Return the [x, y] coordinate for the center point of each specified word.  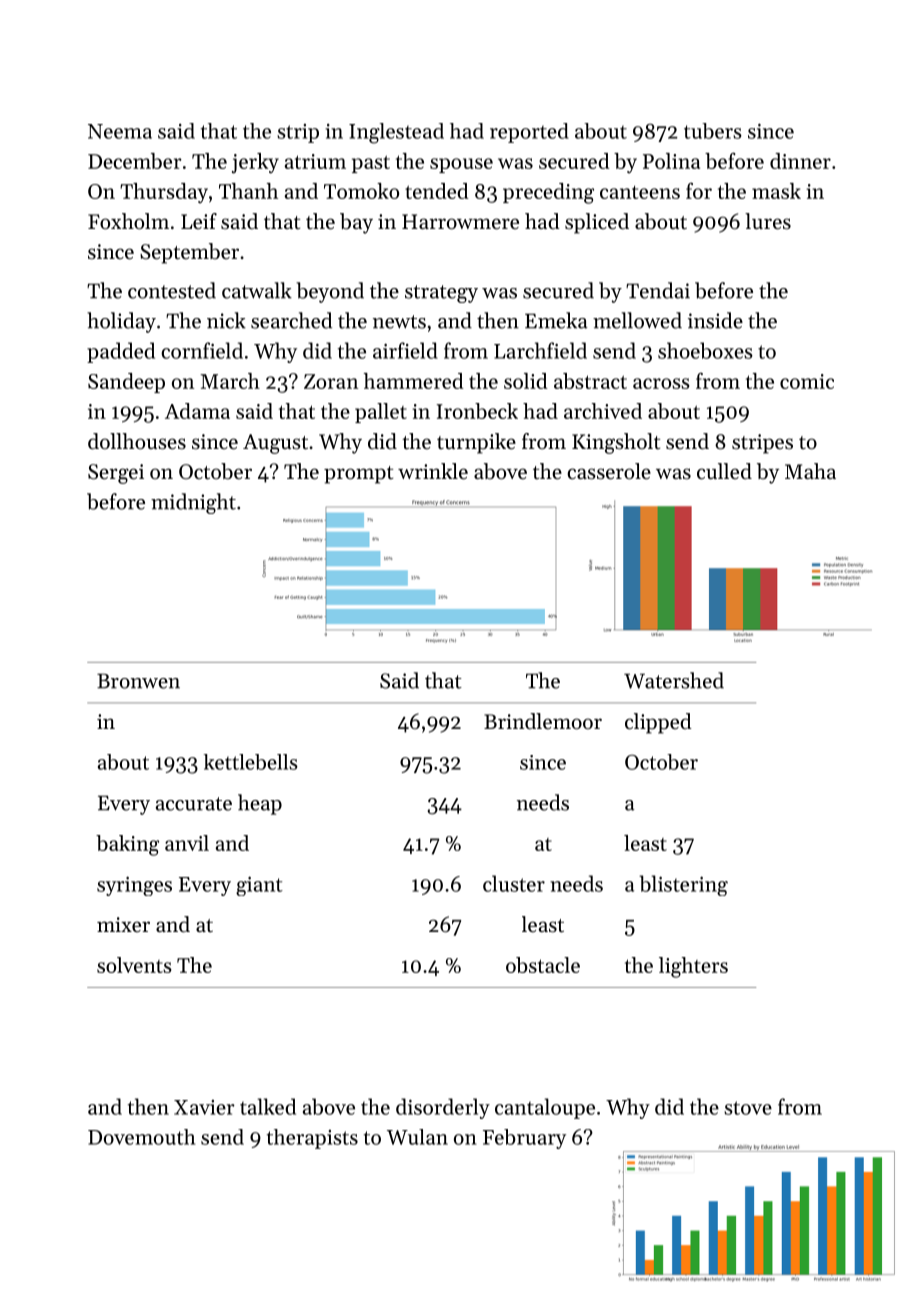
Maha [810, 471]
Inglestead [396, 133]
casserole [609, 471]
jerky [255, 163]
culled [724, 471]
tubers [713, 131]
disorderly [443, 1108]
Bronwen [138, 681]
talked [268, 1106]
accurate [194, 804]
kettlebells [251, 762]
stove [748, 1108]
